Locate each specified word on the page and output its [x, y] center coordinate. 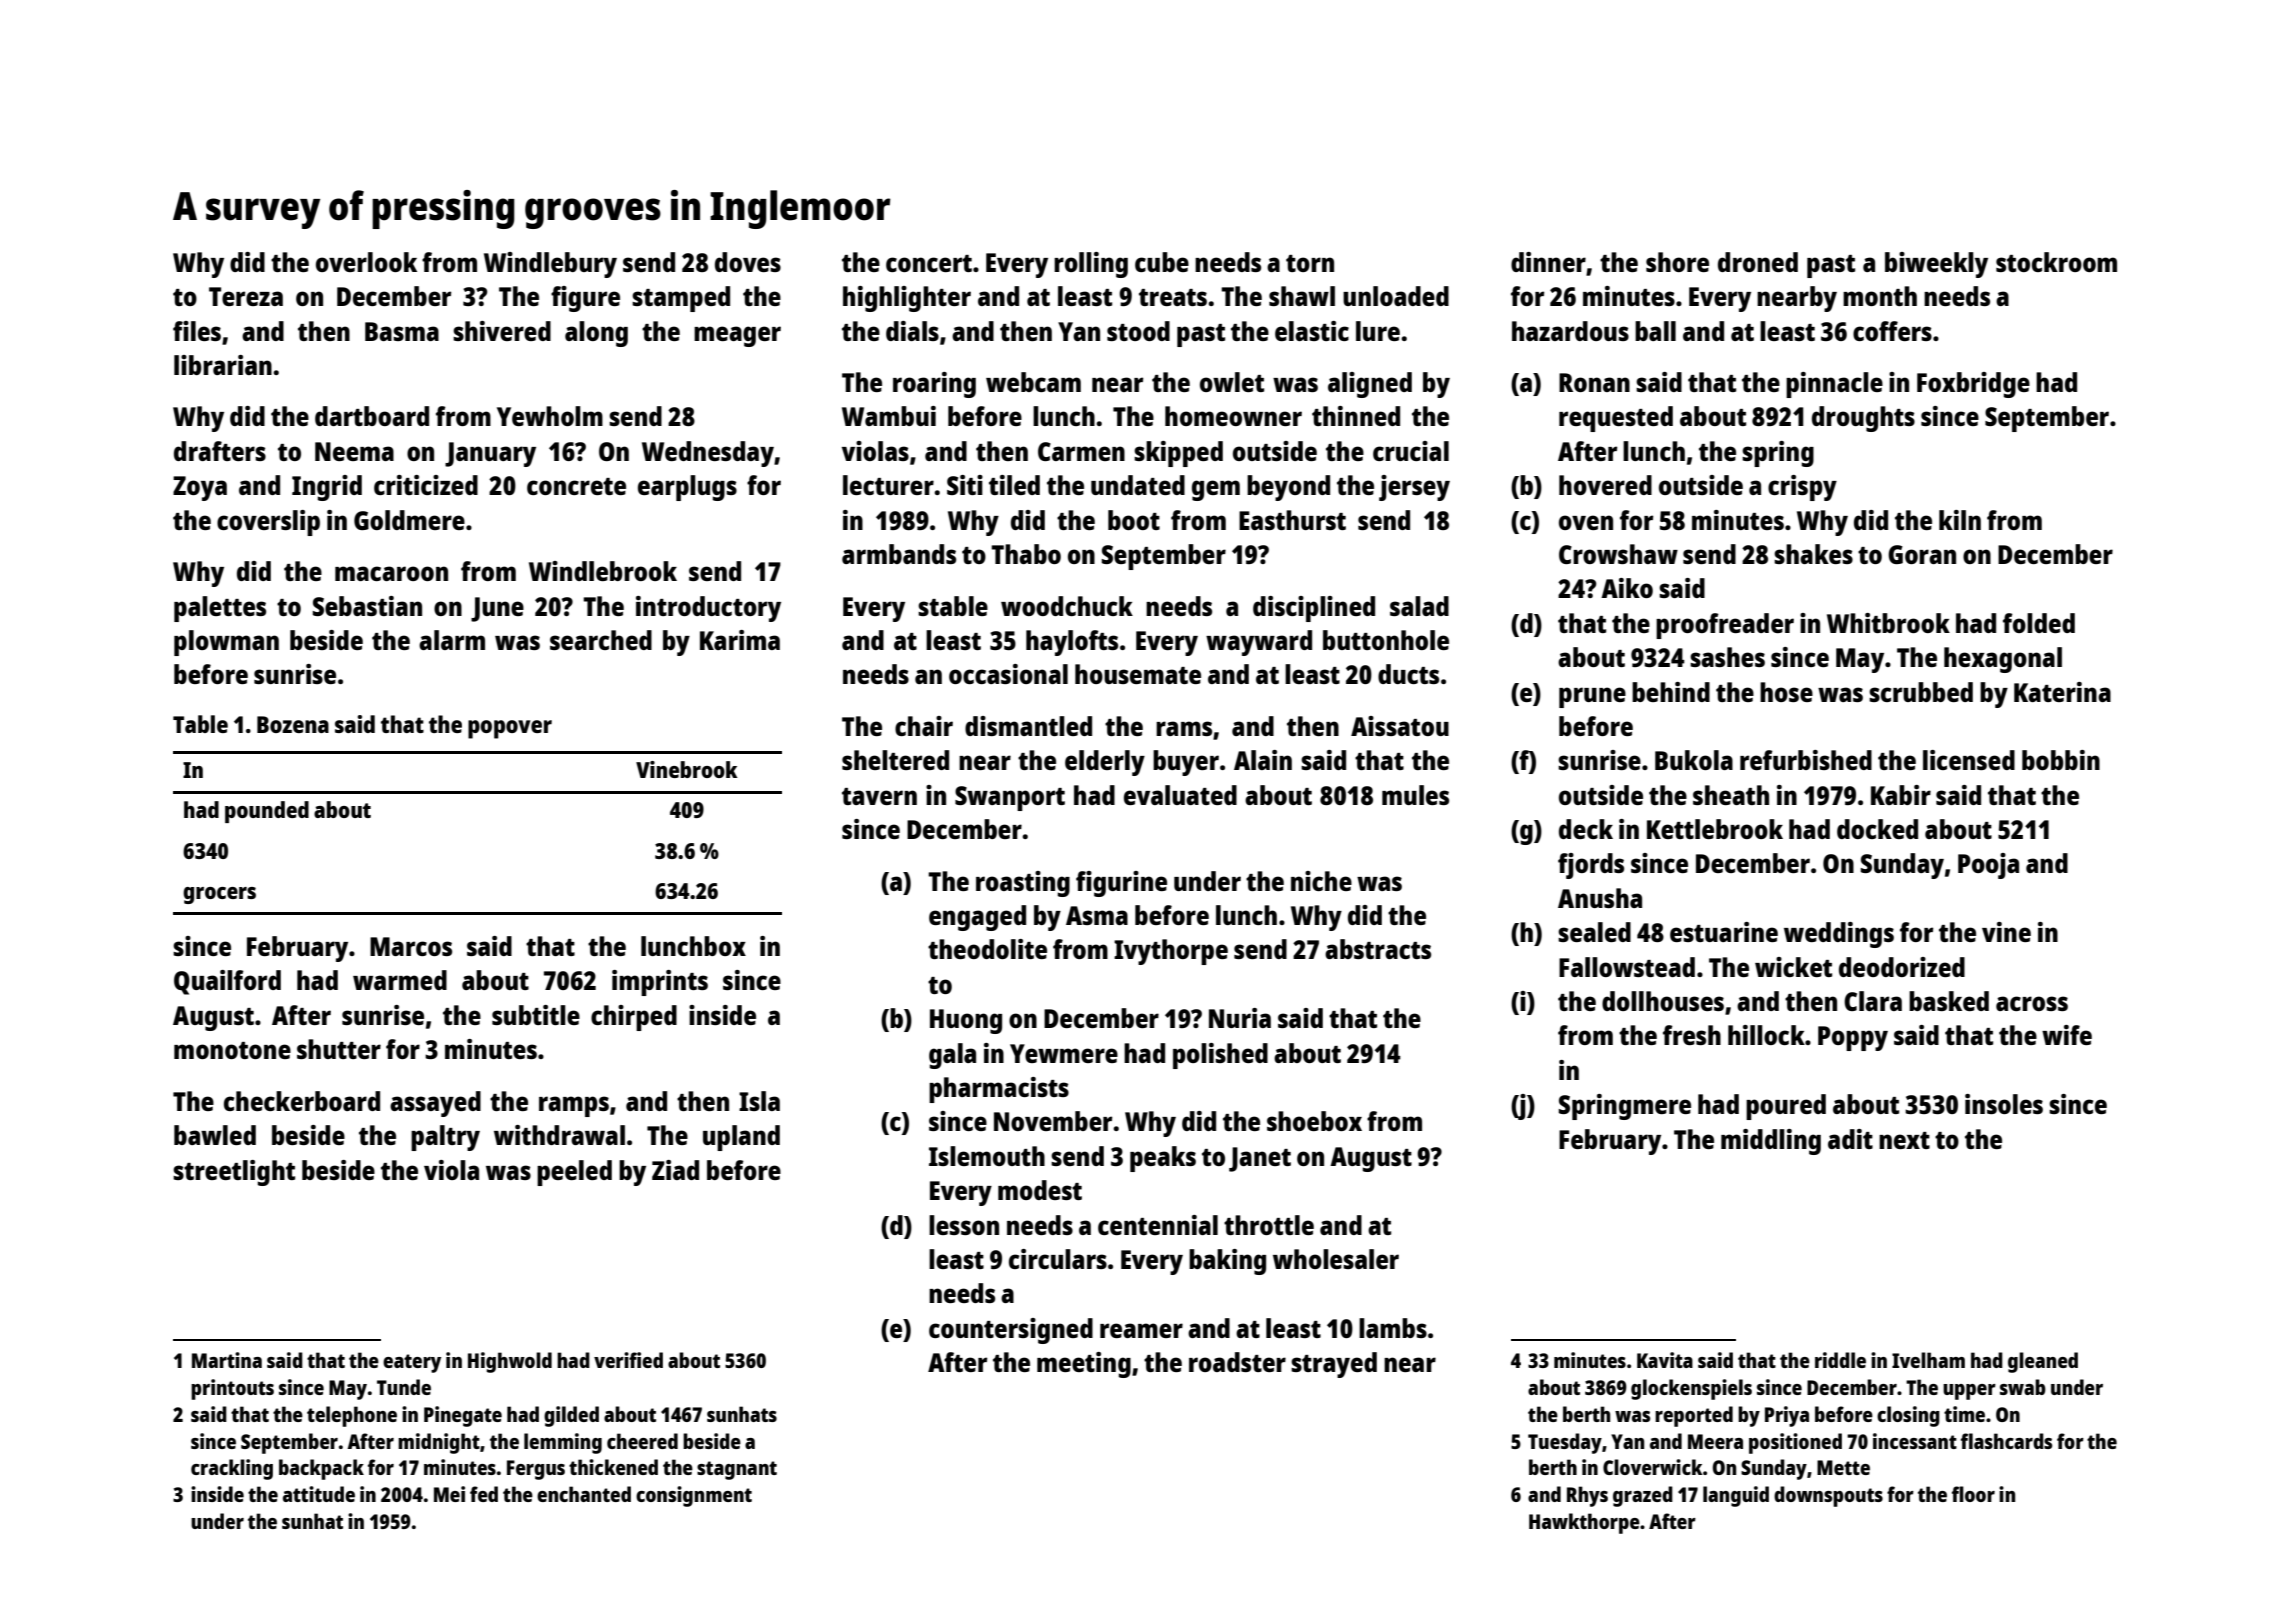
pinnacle [1834, 385]
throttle [1269, 1225]
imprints [660, 983]
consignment [694, 1496]
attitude [319, 1494]
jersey [1414, 488]
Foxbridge [1973, 385]
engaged [977, 918]
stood [1138, 331]
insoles [2004, 1104]
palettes [220, 609]
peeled [574, 1173]
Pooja [1988, 866]
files [197, 331]
